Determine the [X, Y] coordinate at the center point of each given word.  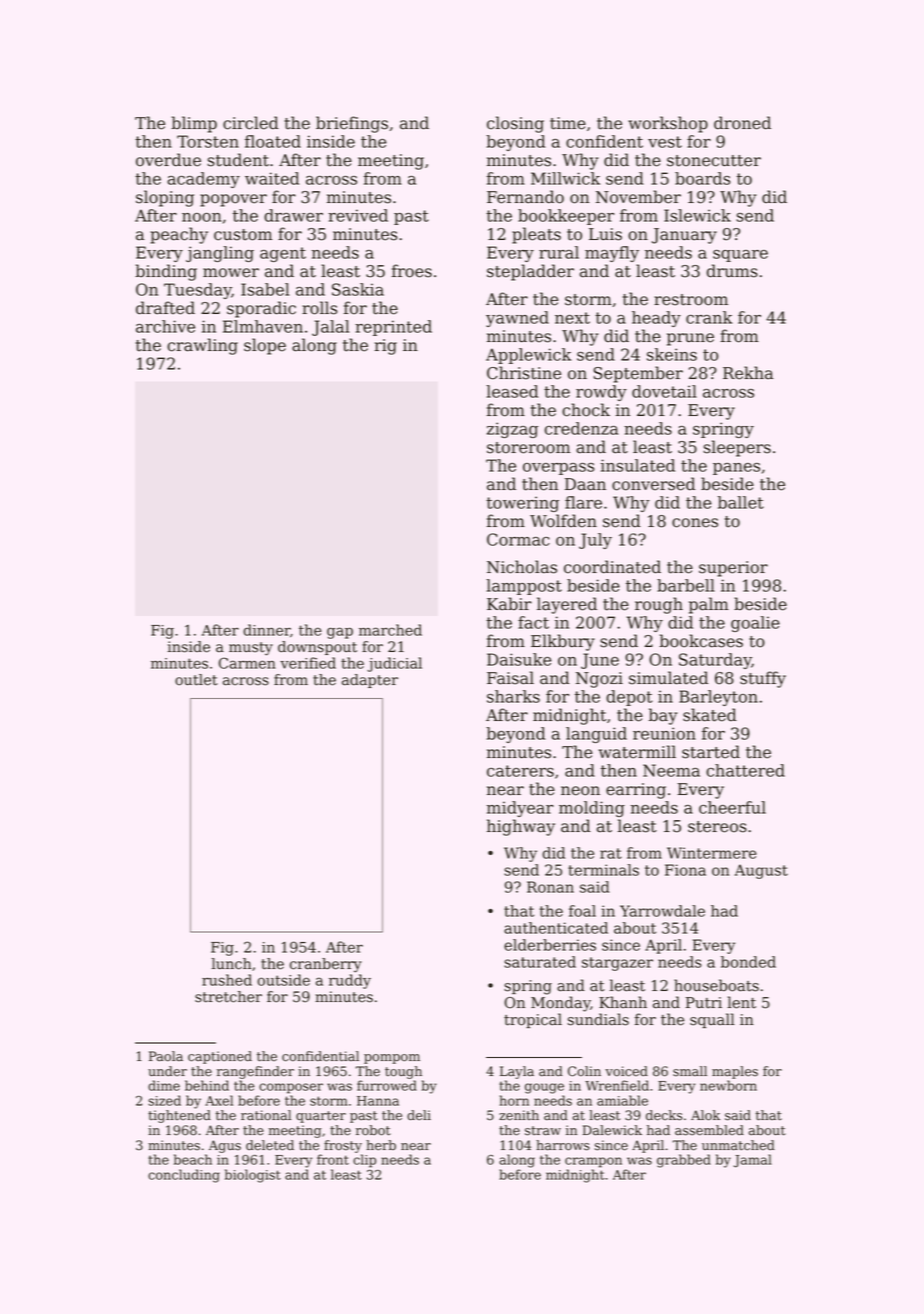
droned [742, 123]
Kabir [509, 604]
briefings [352, 124]
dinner [266, 630]
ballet [741, 502]
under [167, 1071]
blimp [194, 124]
